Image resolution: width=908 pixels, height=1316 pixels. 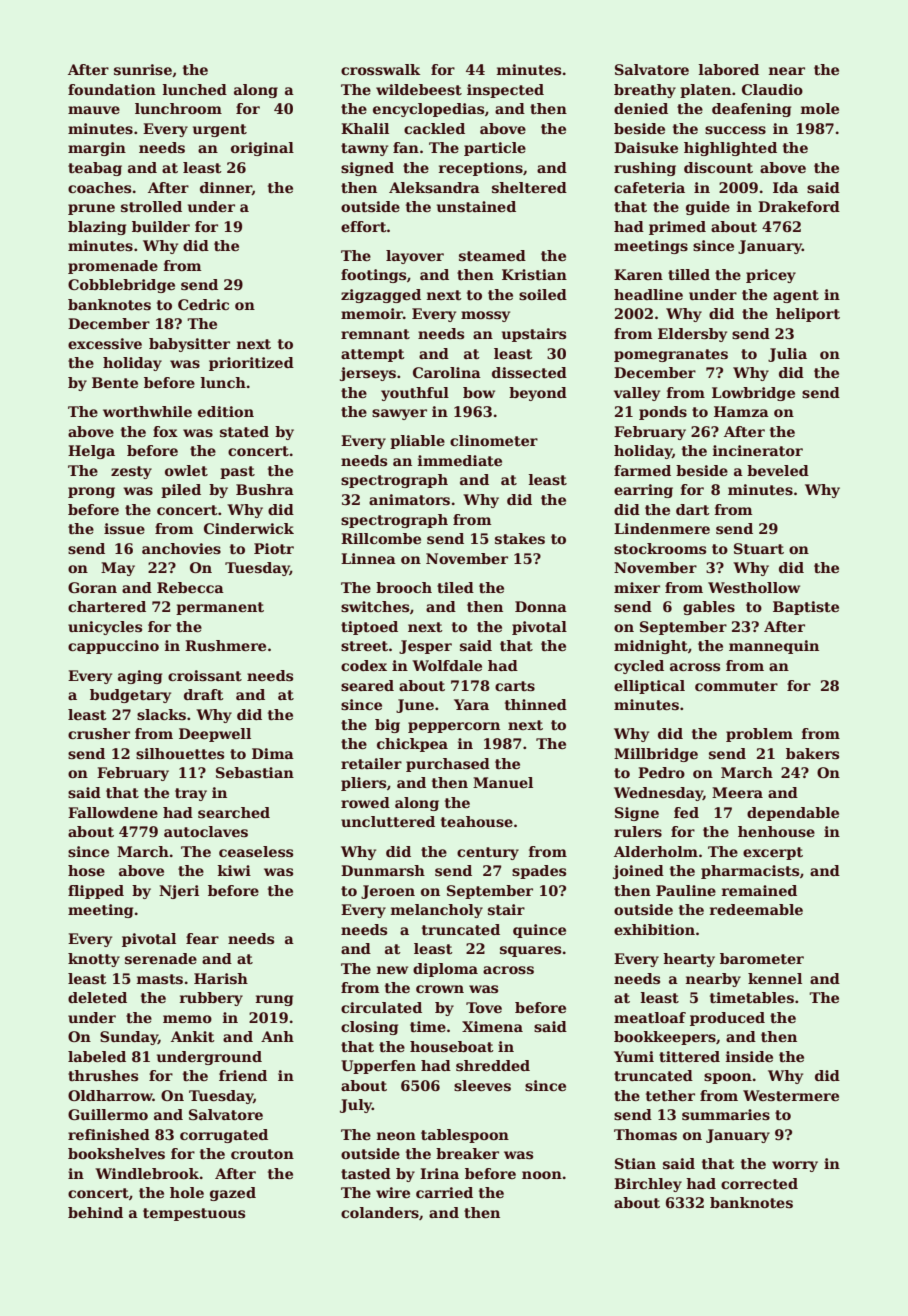 I want to click on rowed, so click(x=365, y=802).
